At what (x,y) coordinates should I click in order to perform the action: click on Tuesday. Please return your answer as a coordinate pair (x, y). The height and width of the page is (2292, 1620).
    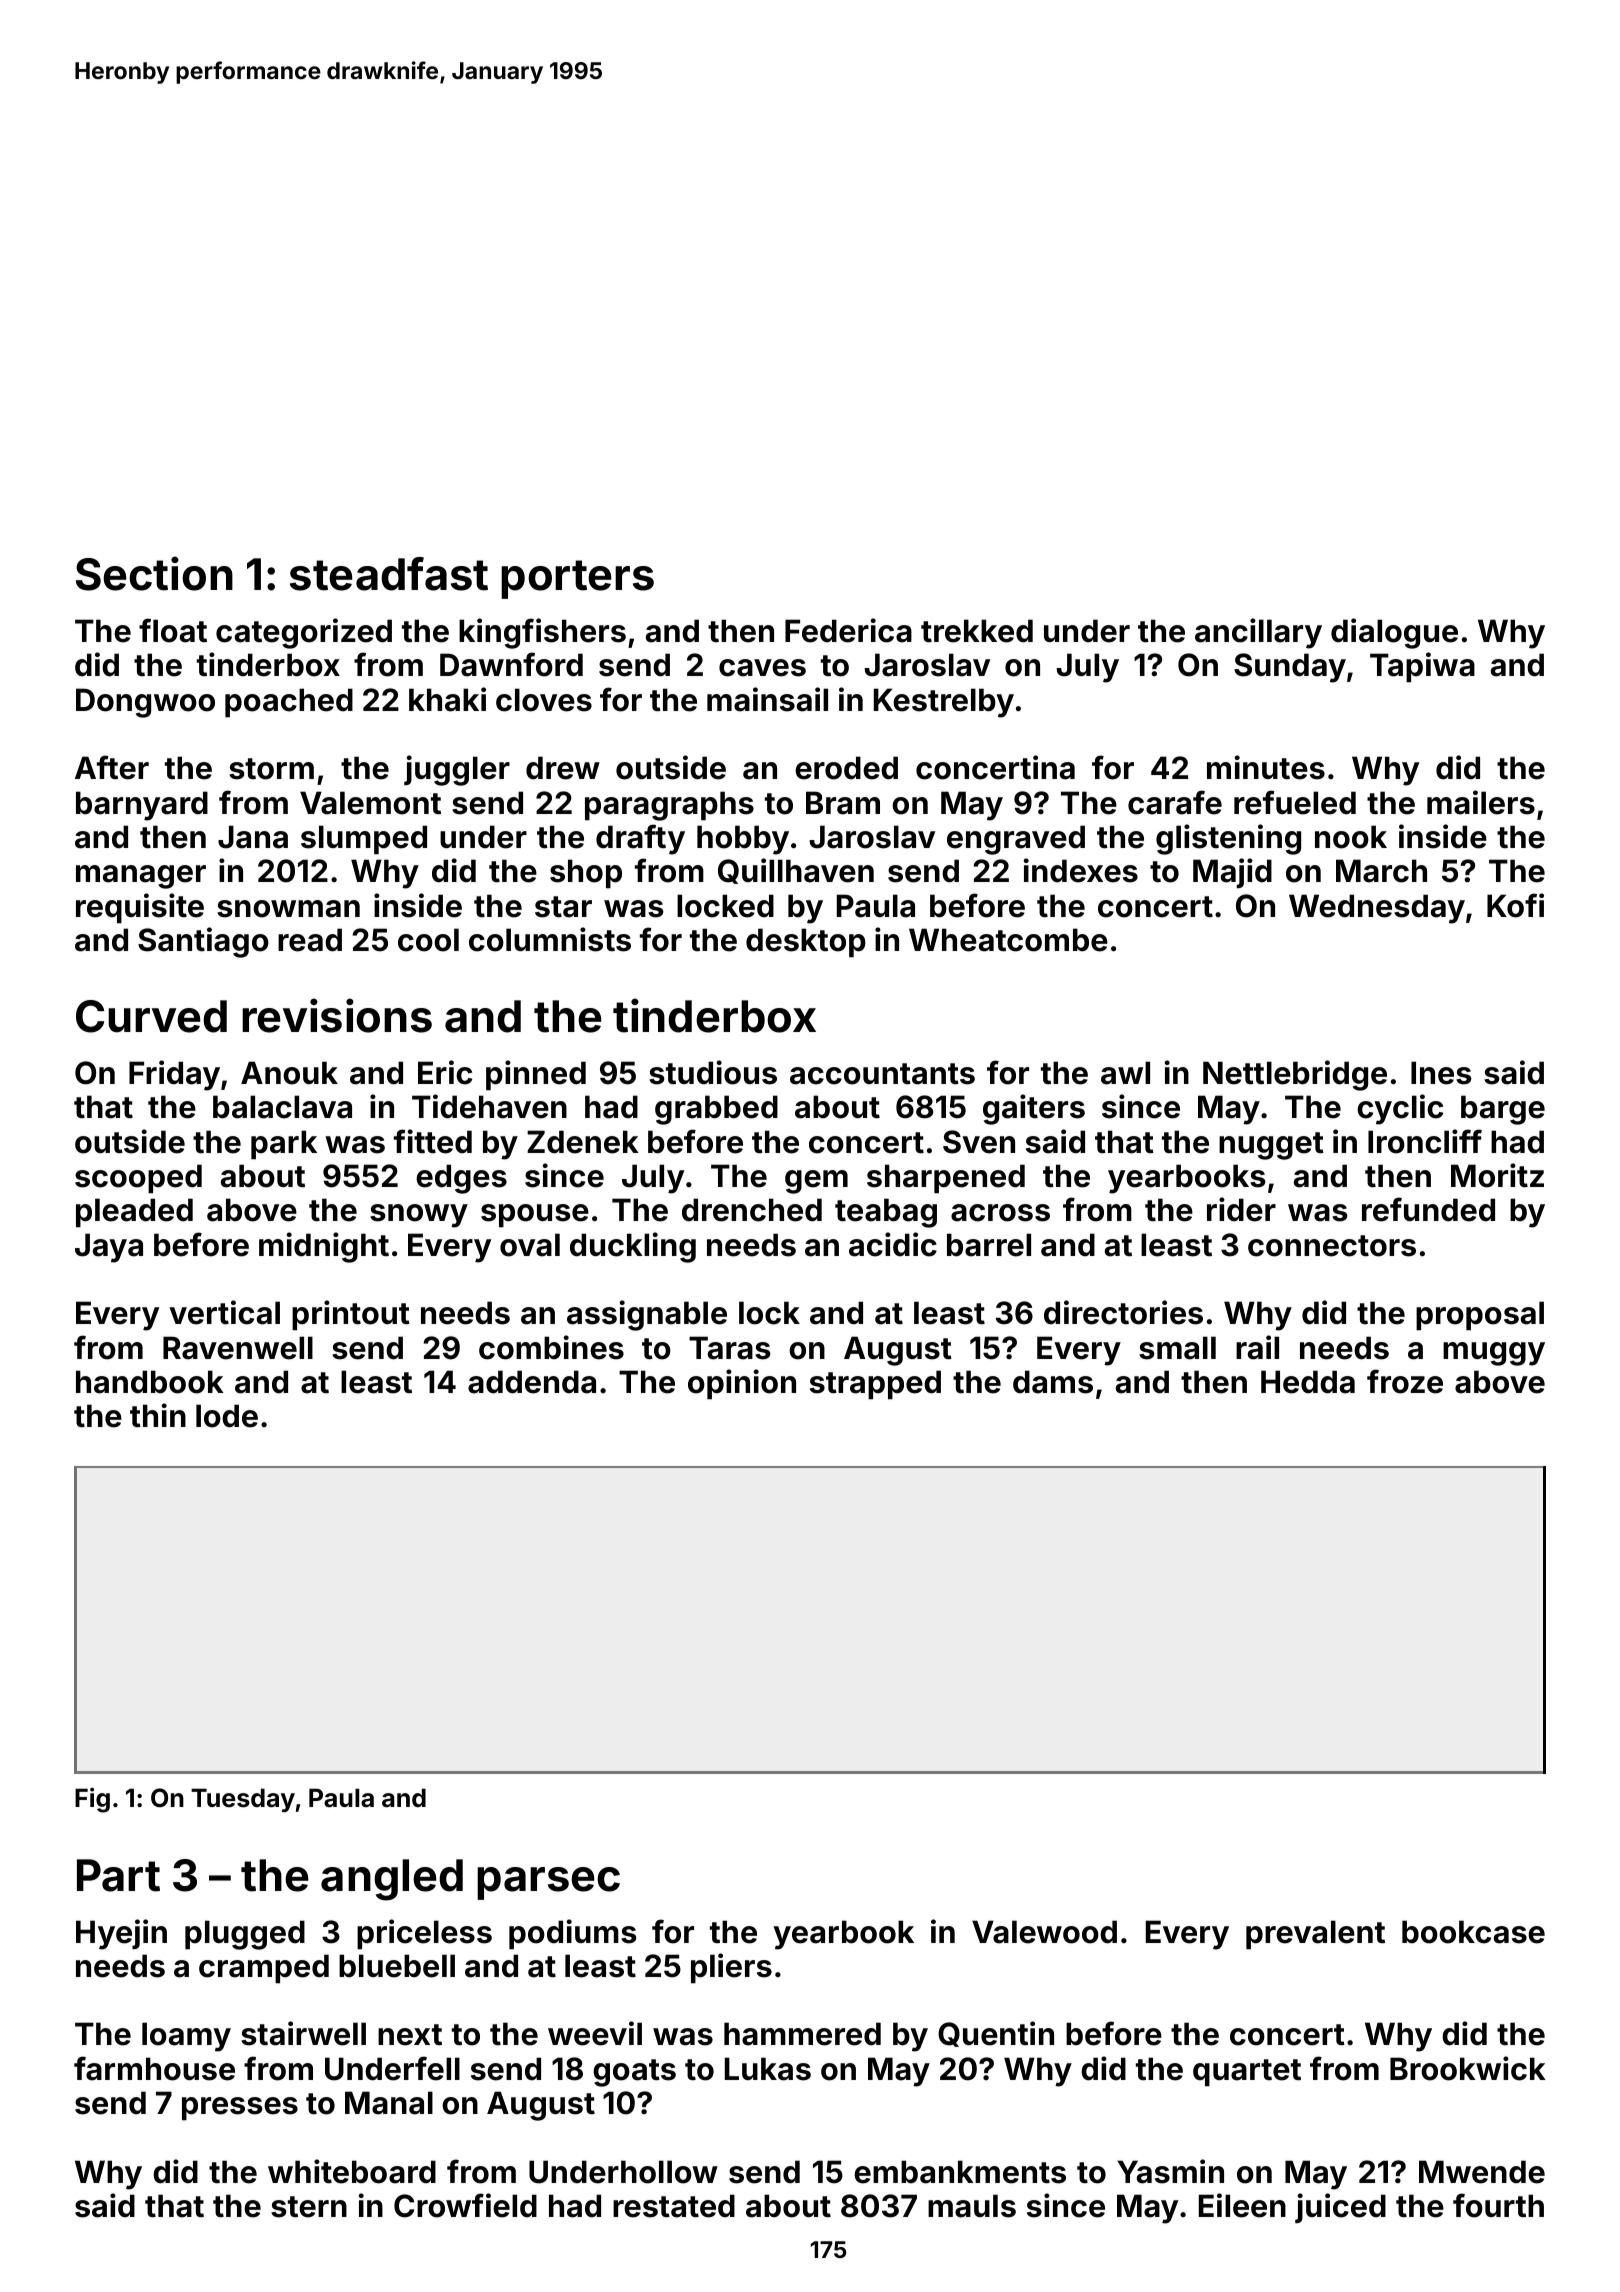
    Looking at the image, I should click on (243, 1800).
